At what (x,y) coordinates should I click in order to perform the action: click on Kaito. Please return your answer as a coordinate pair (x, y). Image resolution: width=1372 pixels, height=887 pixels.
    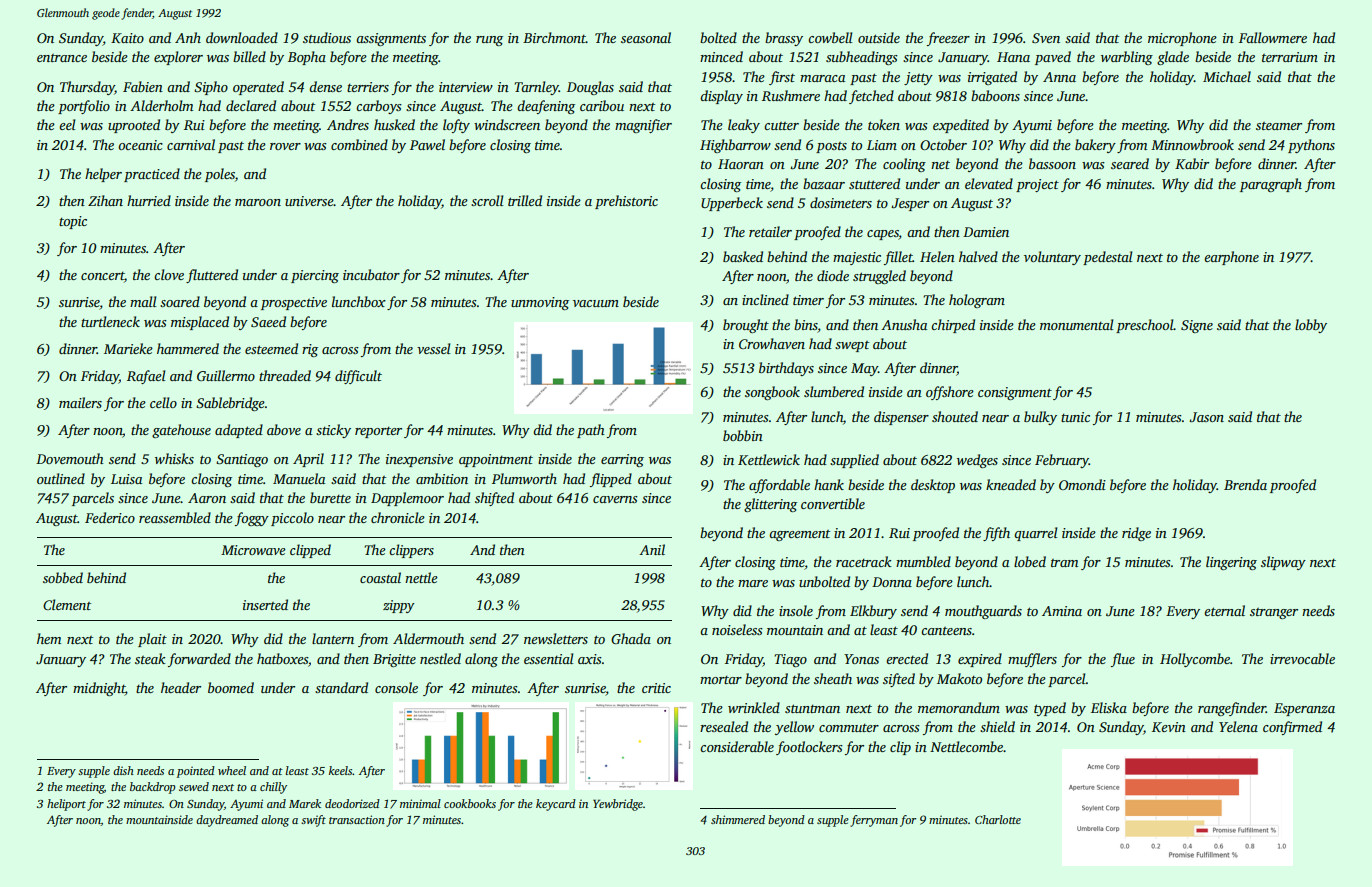
    Looking at the image, I should click on (127, 38).
